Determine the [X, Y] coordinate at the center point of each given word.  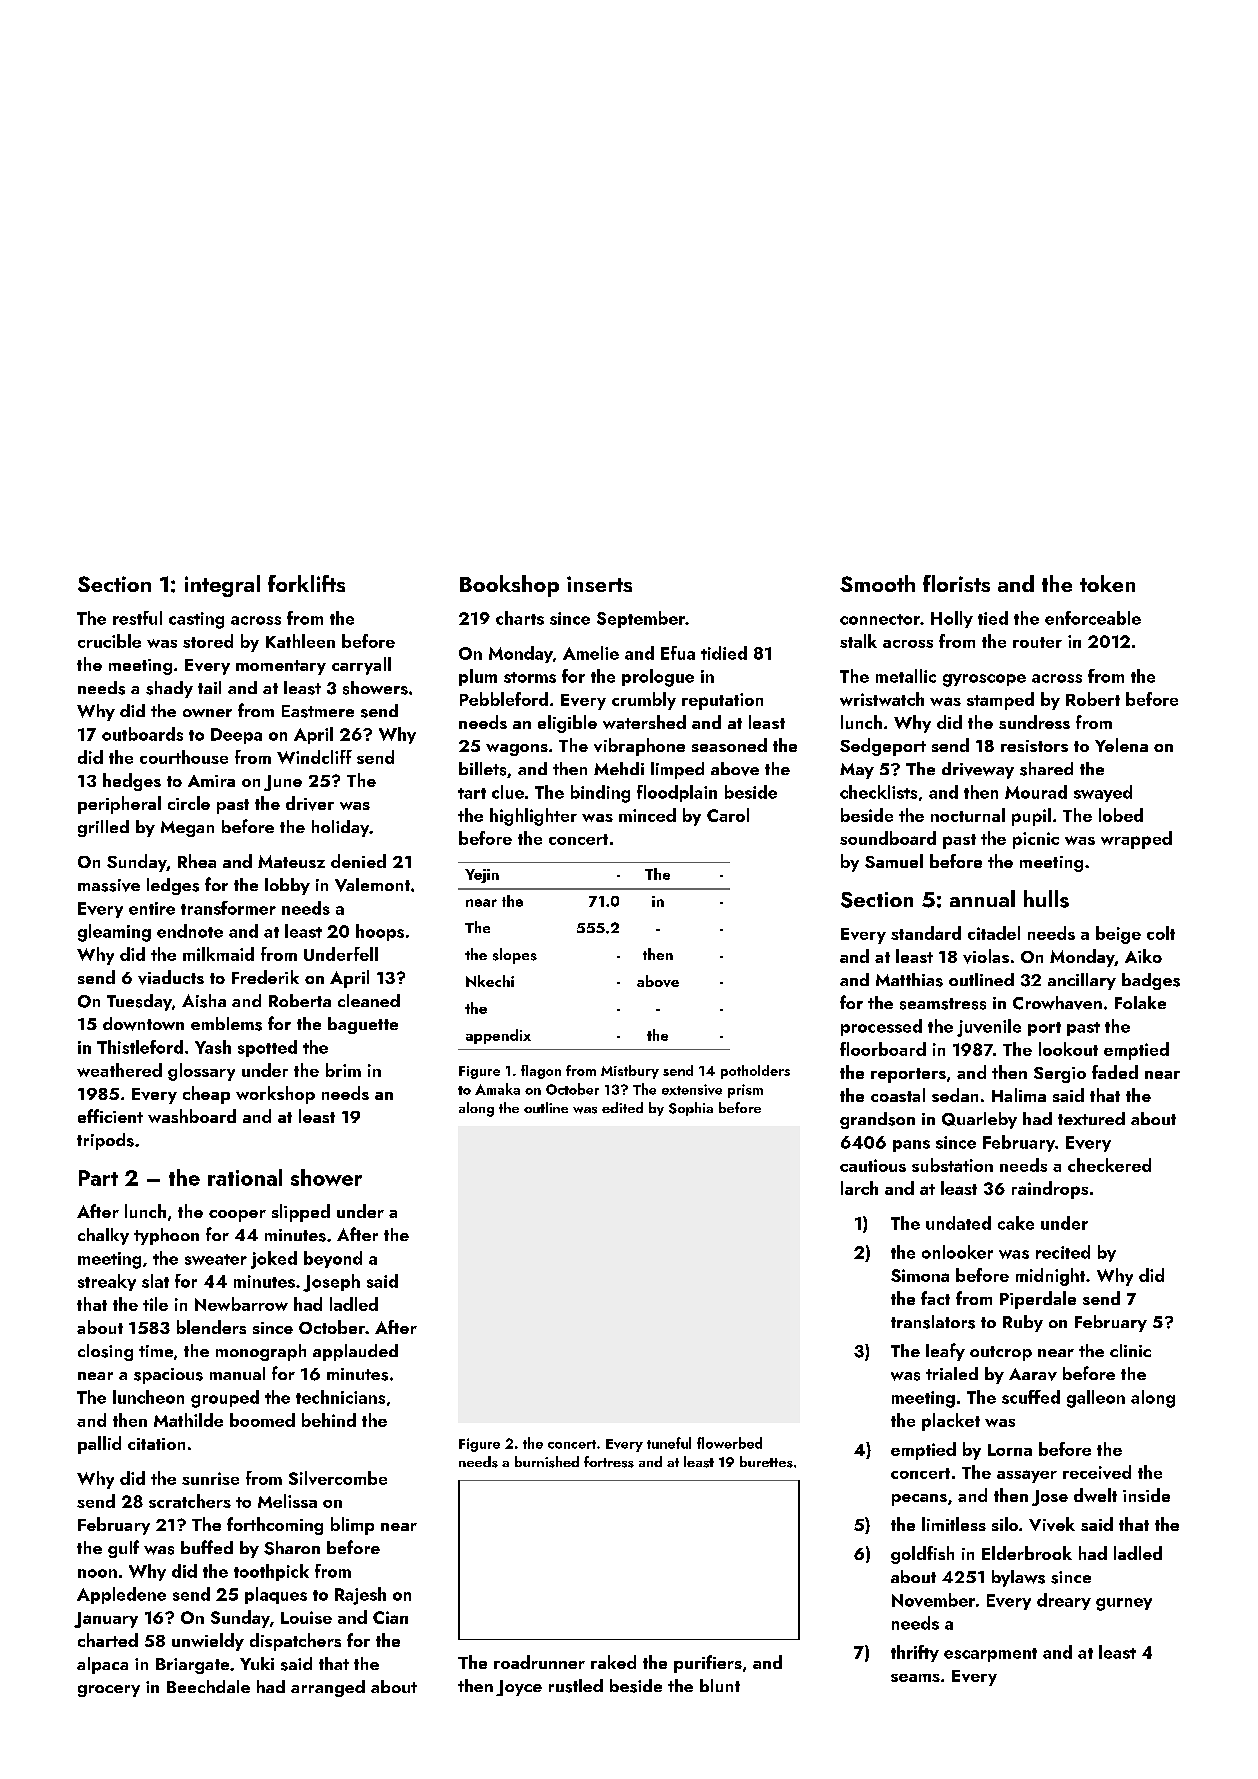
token [1107, 583]
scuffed [1031, 1397]
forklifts [306, 583]
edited [622, 1107]
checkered [1109, 1165]
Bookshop [509, 586]
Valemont [372, 885]
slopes [515, 956]
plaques [276, 1595]
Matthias [909, 980]
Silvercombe [338, 1478]
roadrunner [539, 1662]
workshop [275, 1095]
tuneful [669, 1443]
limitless [954, 1524]
